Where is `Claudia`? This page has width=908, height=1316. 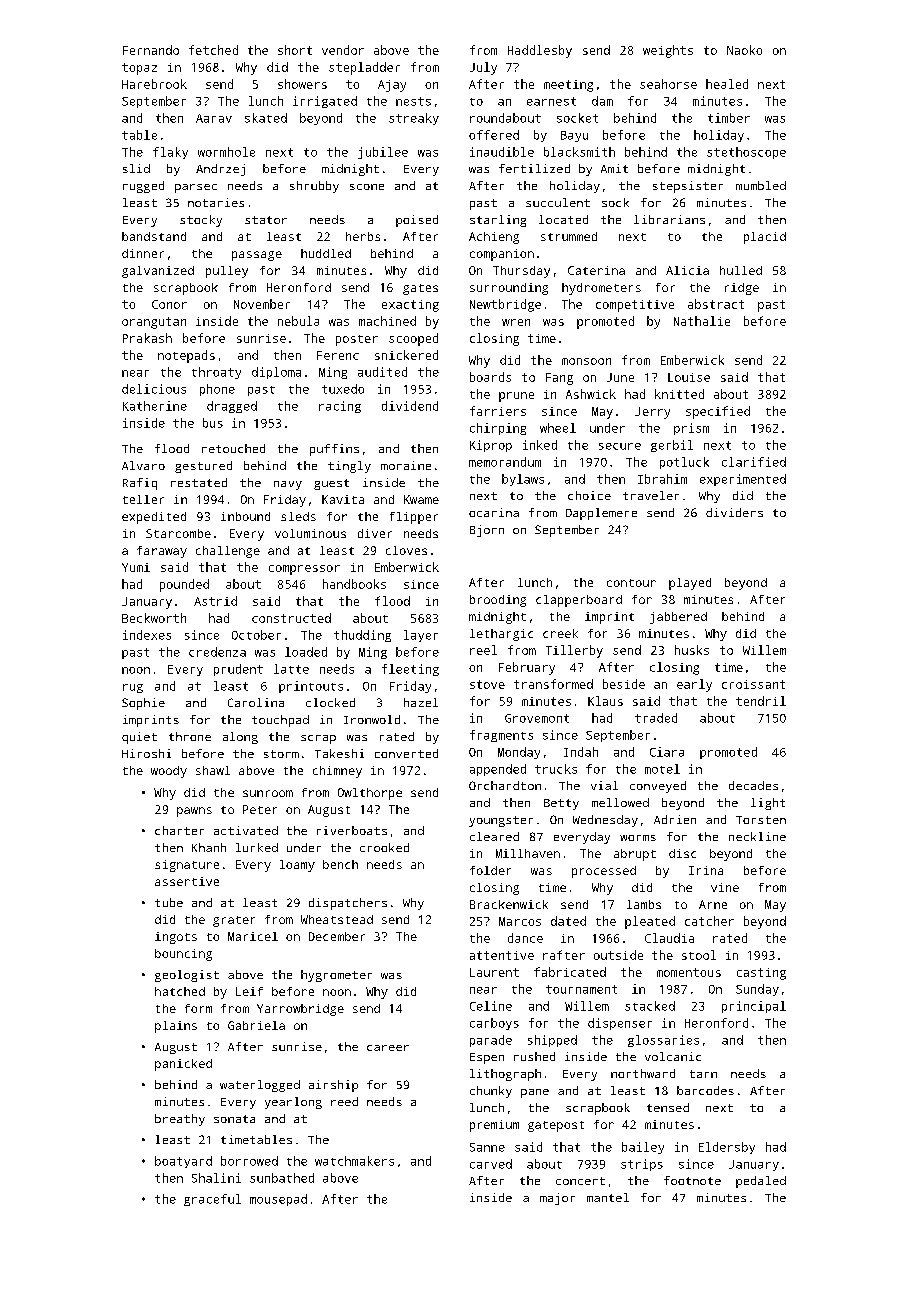 Claudia is located at coordinates (669, 938).
